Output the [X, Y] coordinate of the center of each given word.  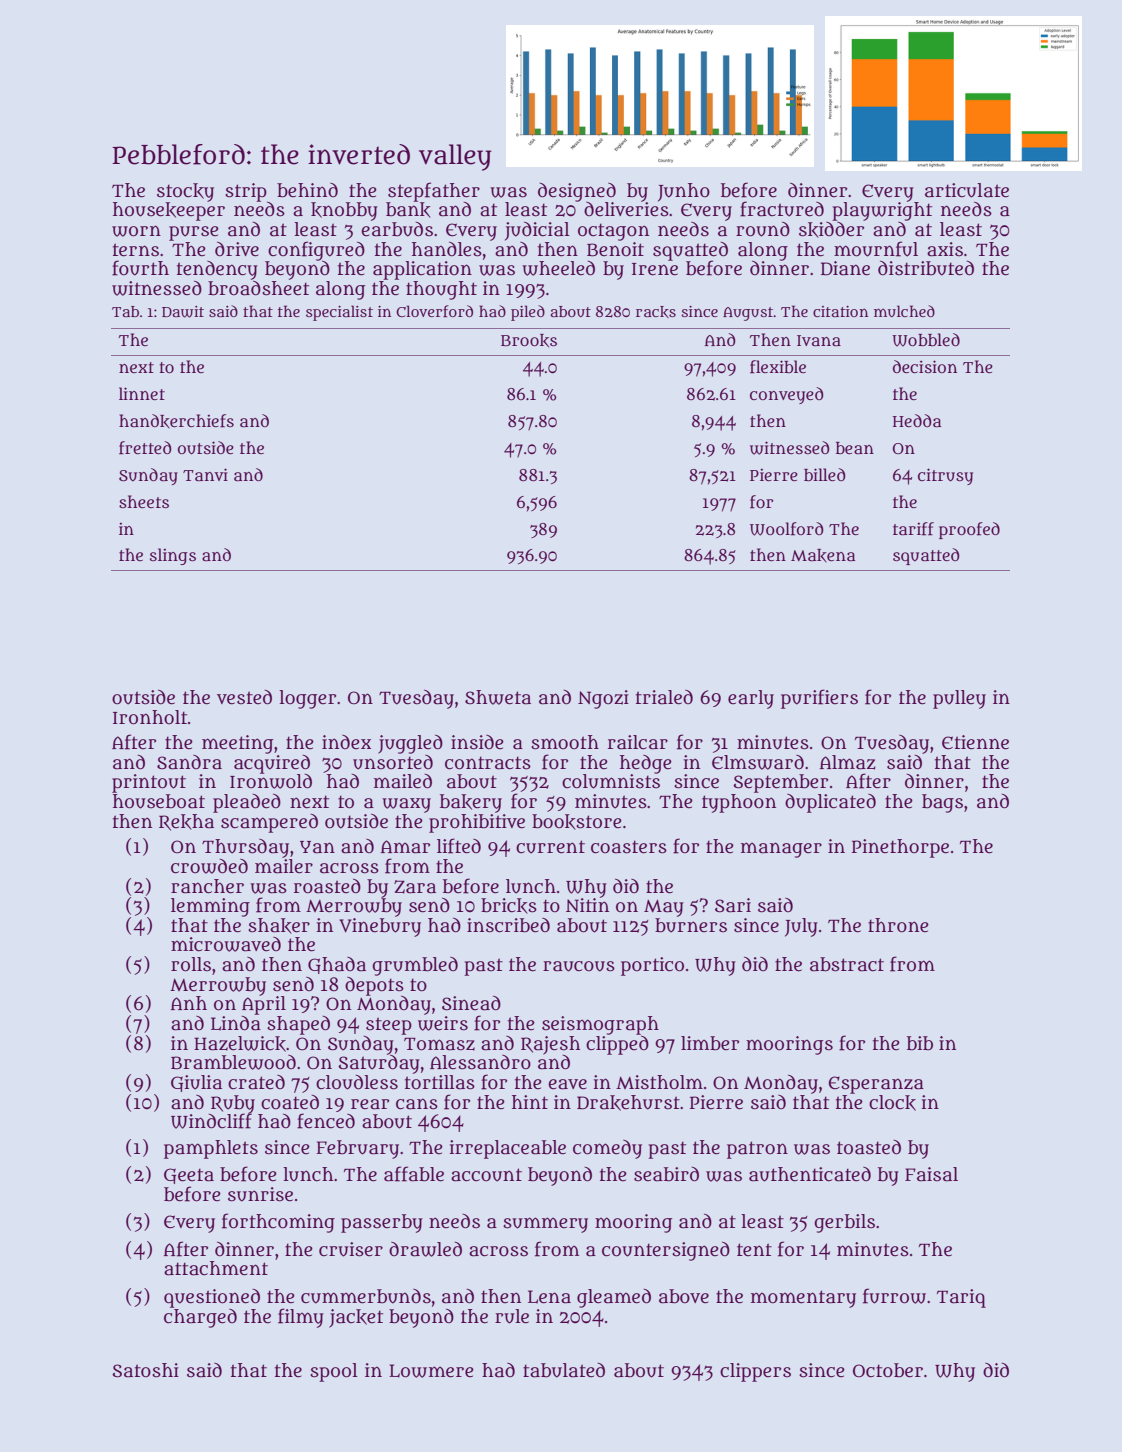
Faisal [931, 1174]
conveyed [787, 395]
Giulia [196, 1083]
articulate [967, 190]
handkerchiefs [176, 421]
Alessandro [480, 1062]
